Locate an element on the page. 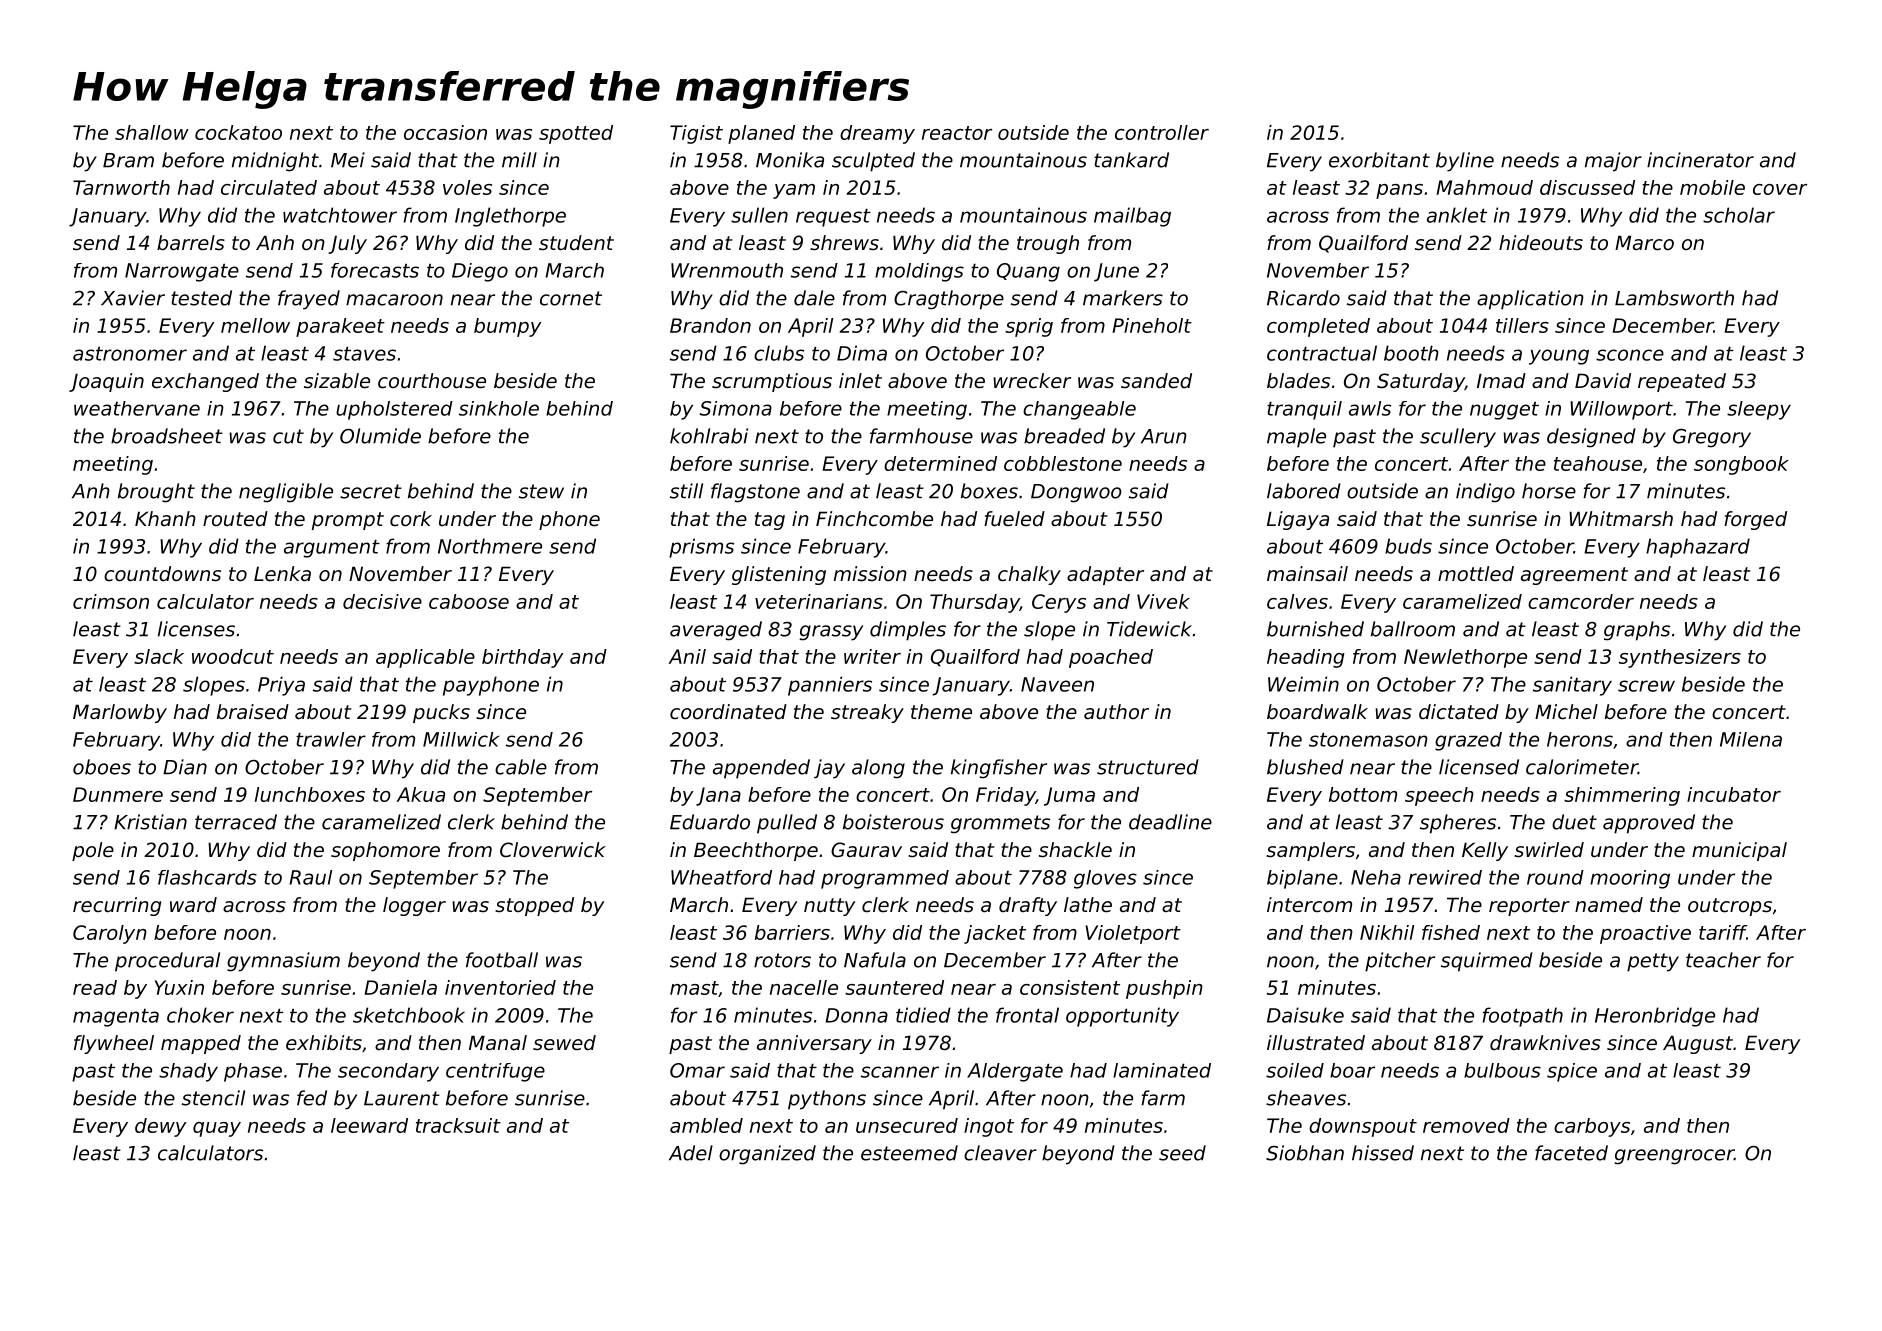 Image resolution: width=1882 pixels, height=1331 pixels. Brandon is located at coordinates (710, 325).
